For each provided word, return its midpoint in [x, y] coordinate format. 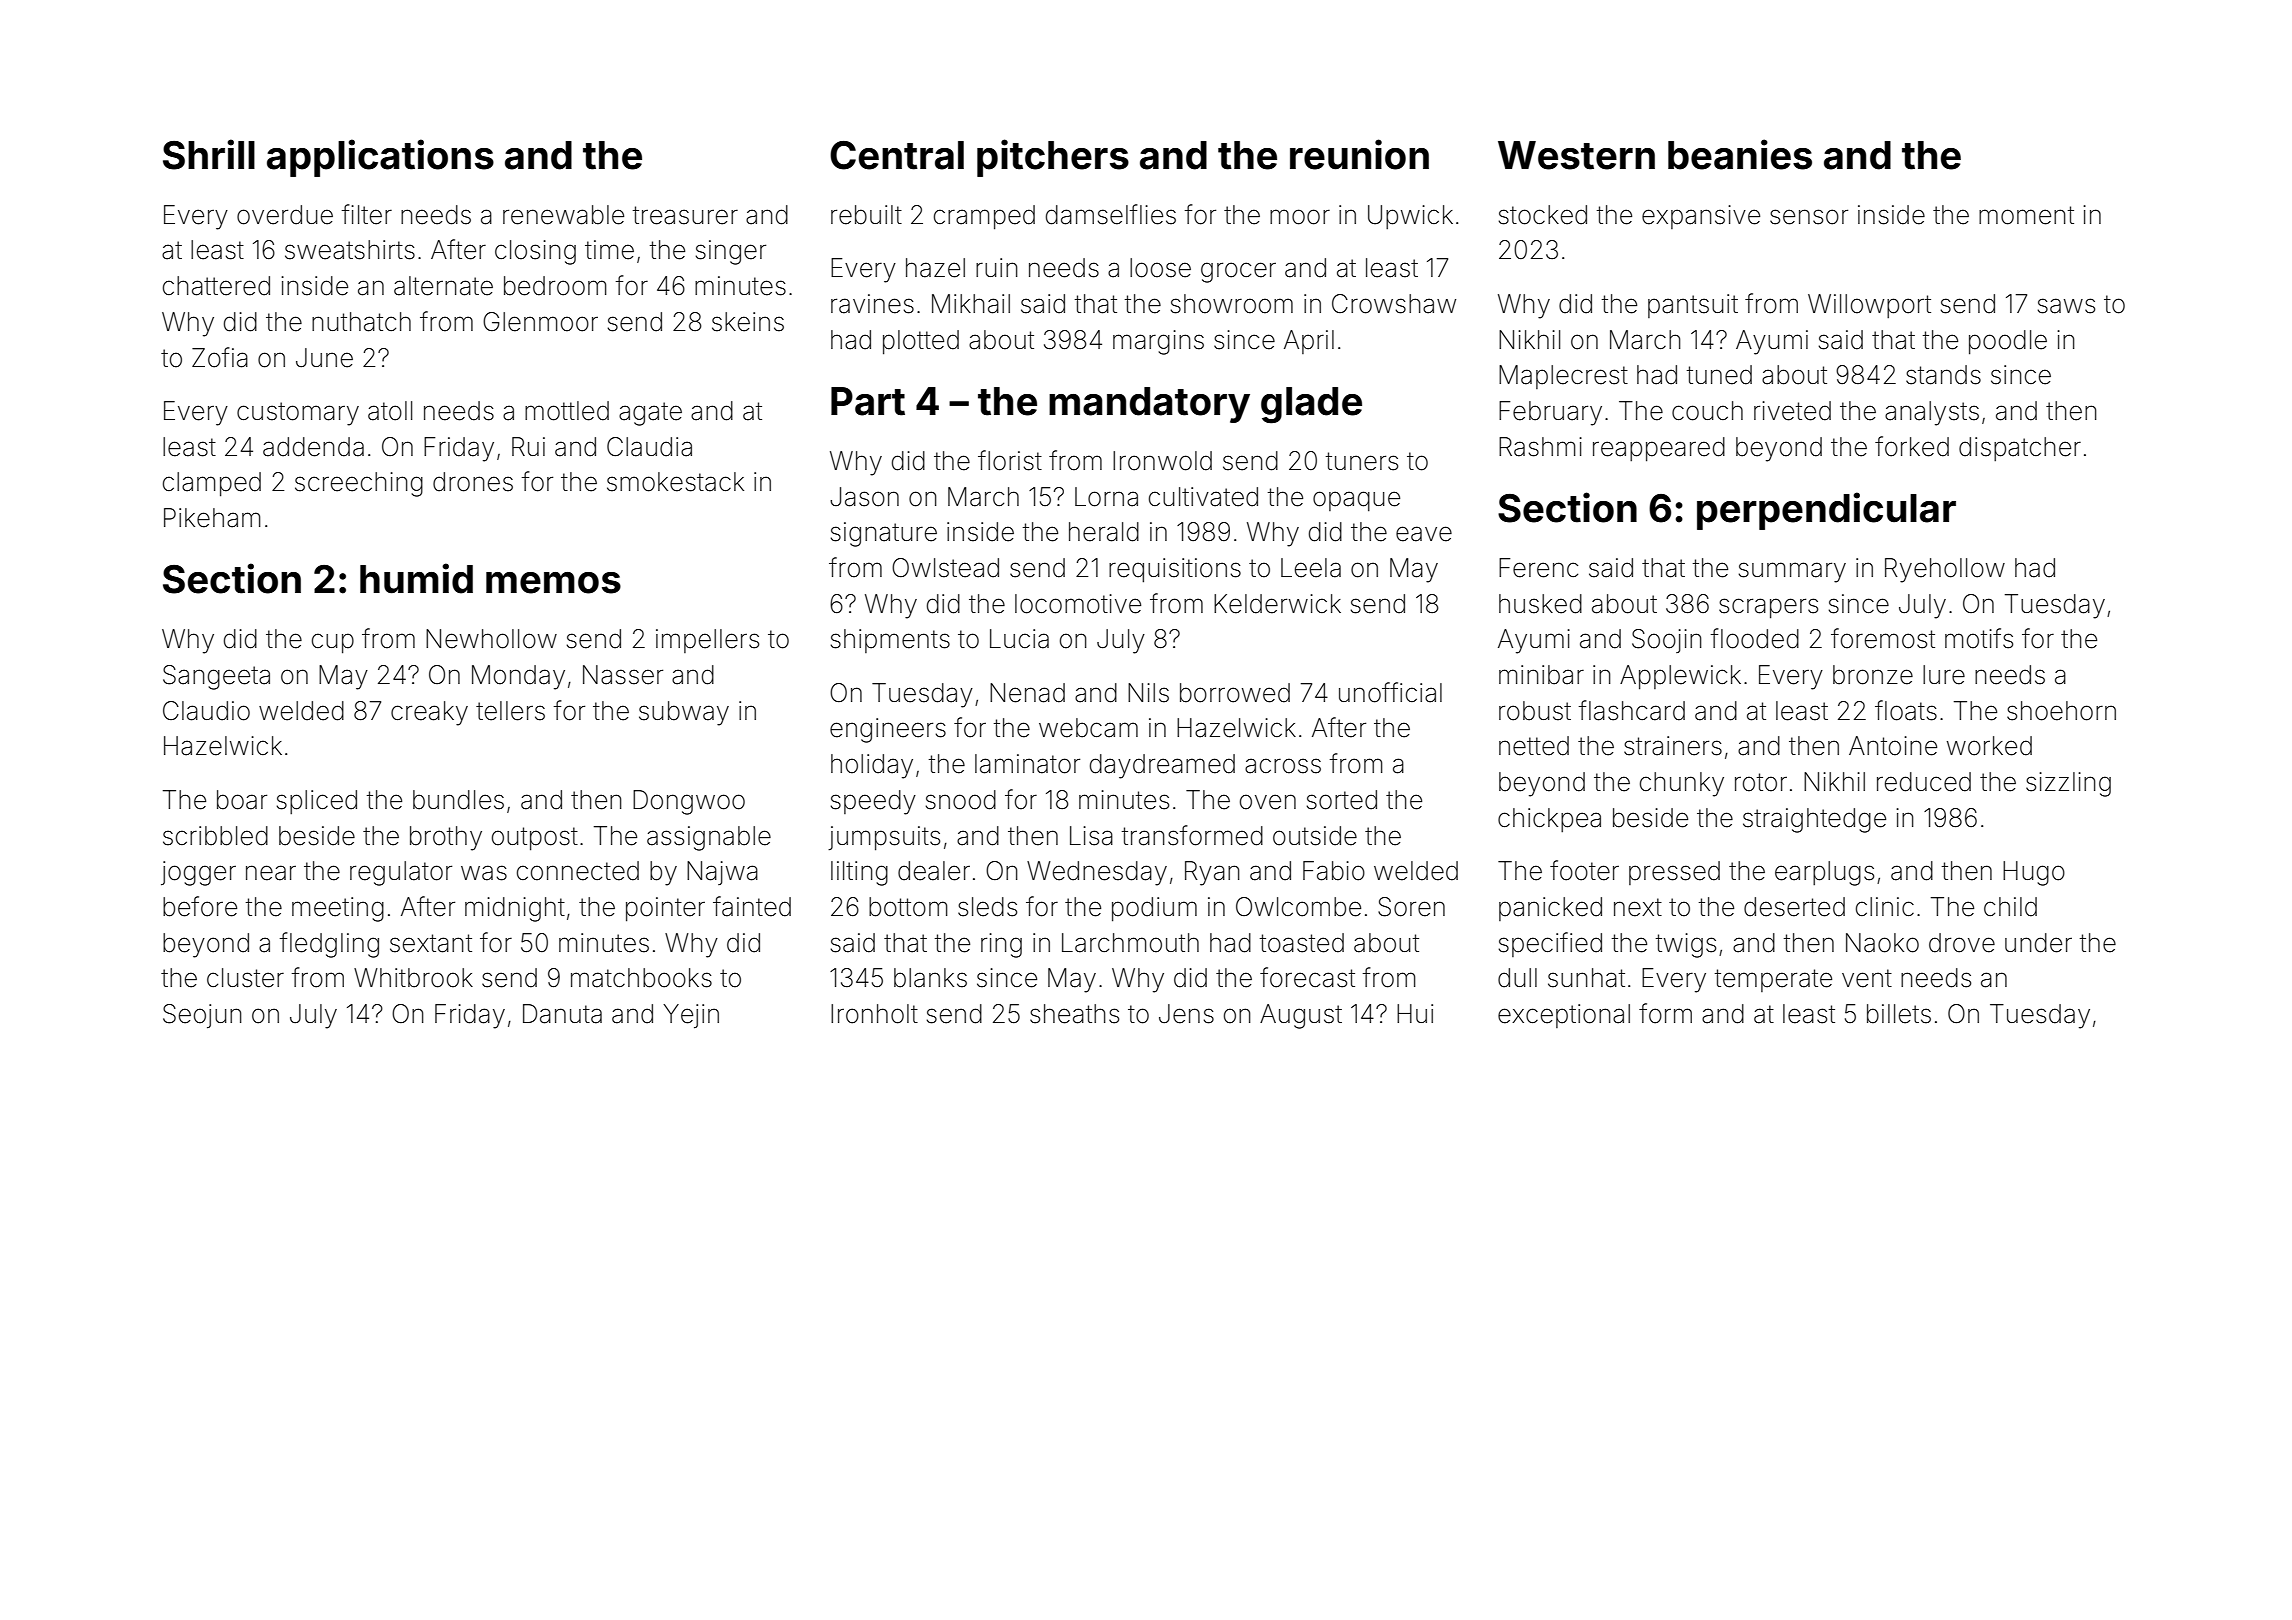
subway [684, 713]
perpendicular [1826, 511]
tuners [1362, 461]
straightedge [1814, 820]
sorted [1342, 800]
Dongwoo [689, 802]
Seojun [202, 1016]
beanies [1740, 154]
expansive [1701, 217]
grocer [1238, 272]
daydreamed [1162, 766]
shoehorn [2061, 711]
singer [731, 252]
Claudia [649, 447]
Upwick [1410, 217]
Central [897, 155]
